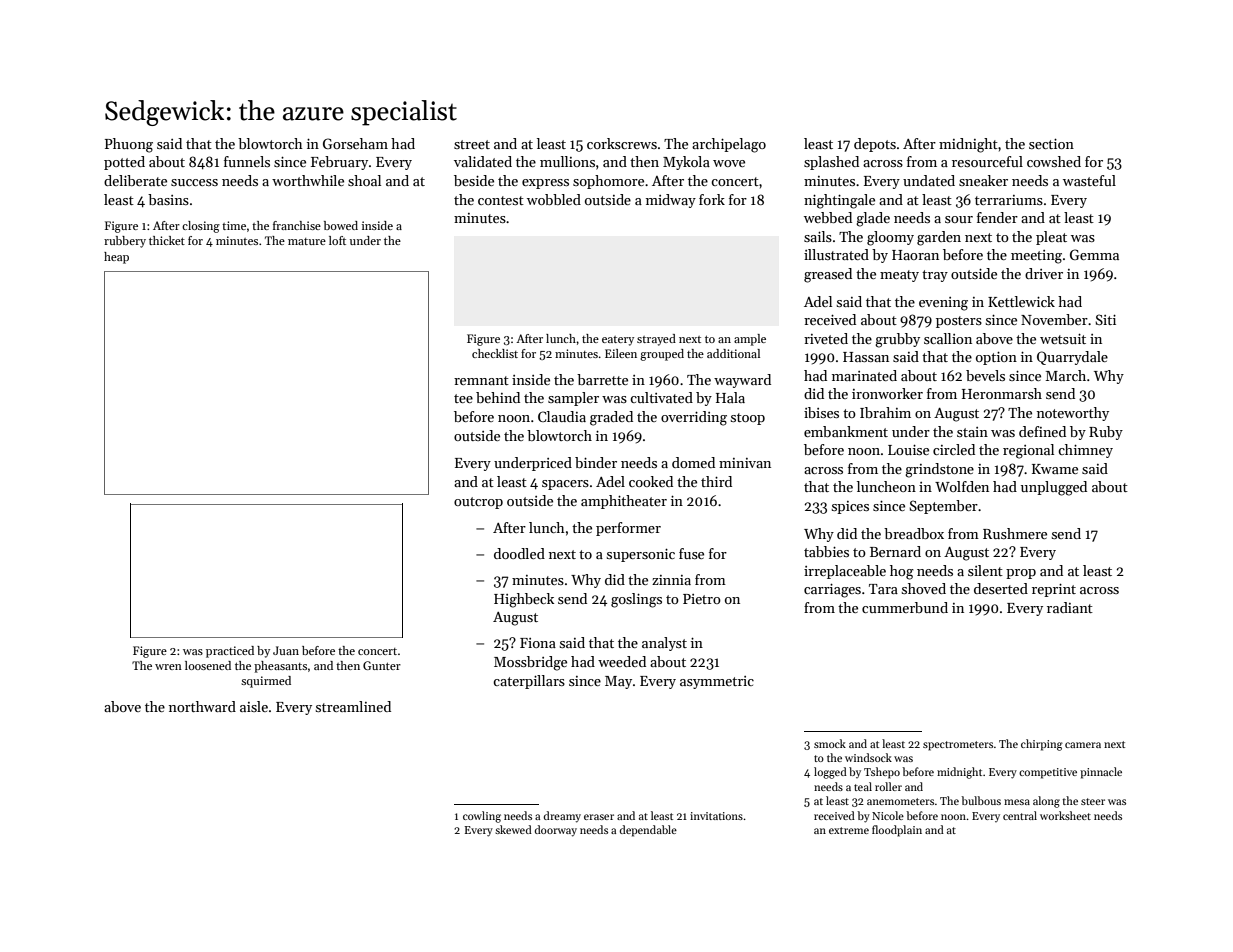 The width and height of the screenshot is (1233, 952). What do you see at coordinates (897, 340) in the screenshot?
I see `grubby` at bounding box center [897, 340].
